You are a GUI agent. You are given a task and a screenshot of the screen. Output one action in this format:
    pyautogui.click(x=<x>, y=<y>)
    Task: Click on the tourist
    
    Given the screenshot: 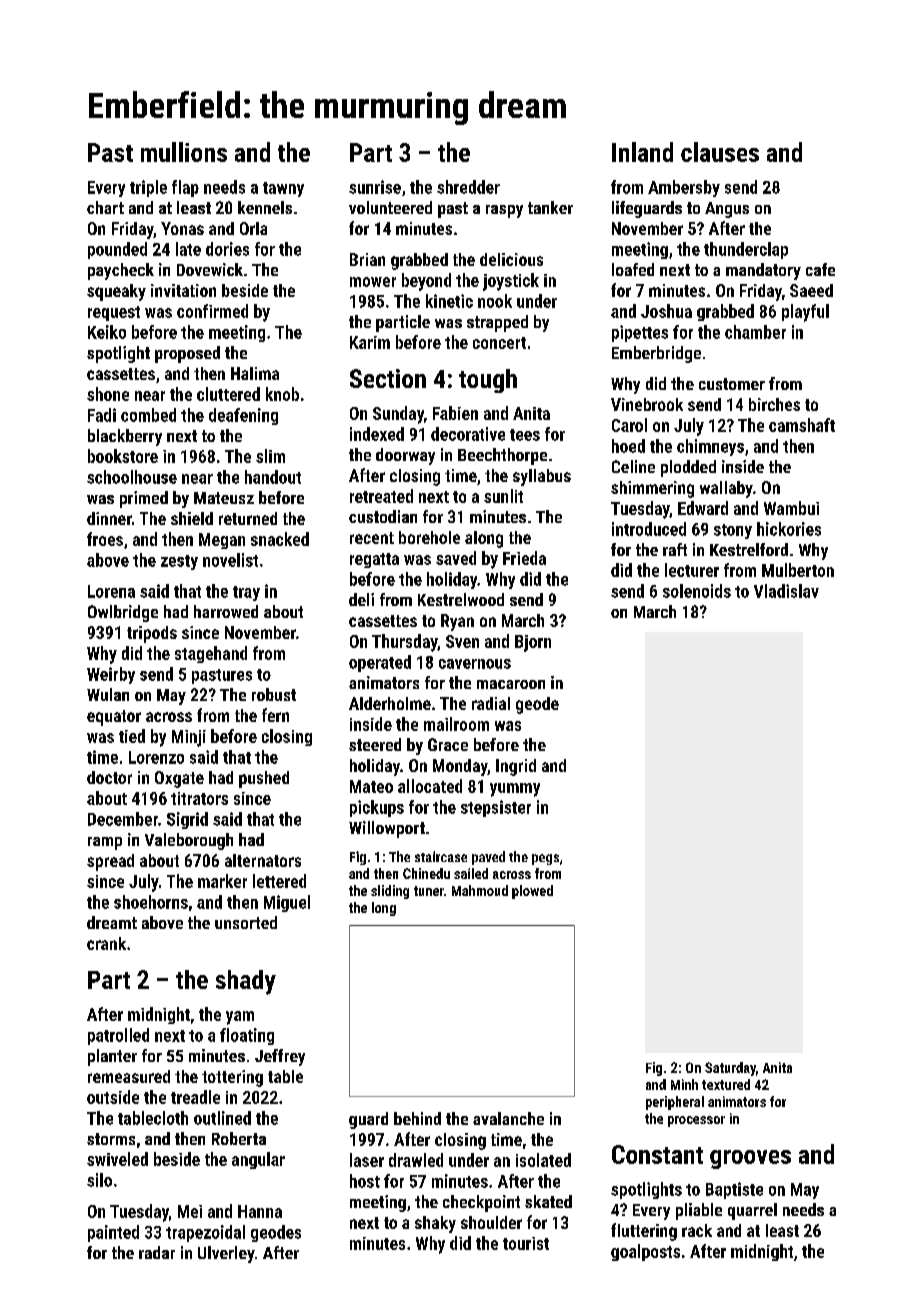 What is the action you would take?
    pyautogui.click(x=526, y=1243)
